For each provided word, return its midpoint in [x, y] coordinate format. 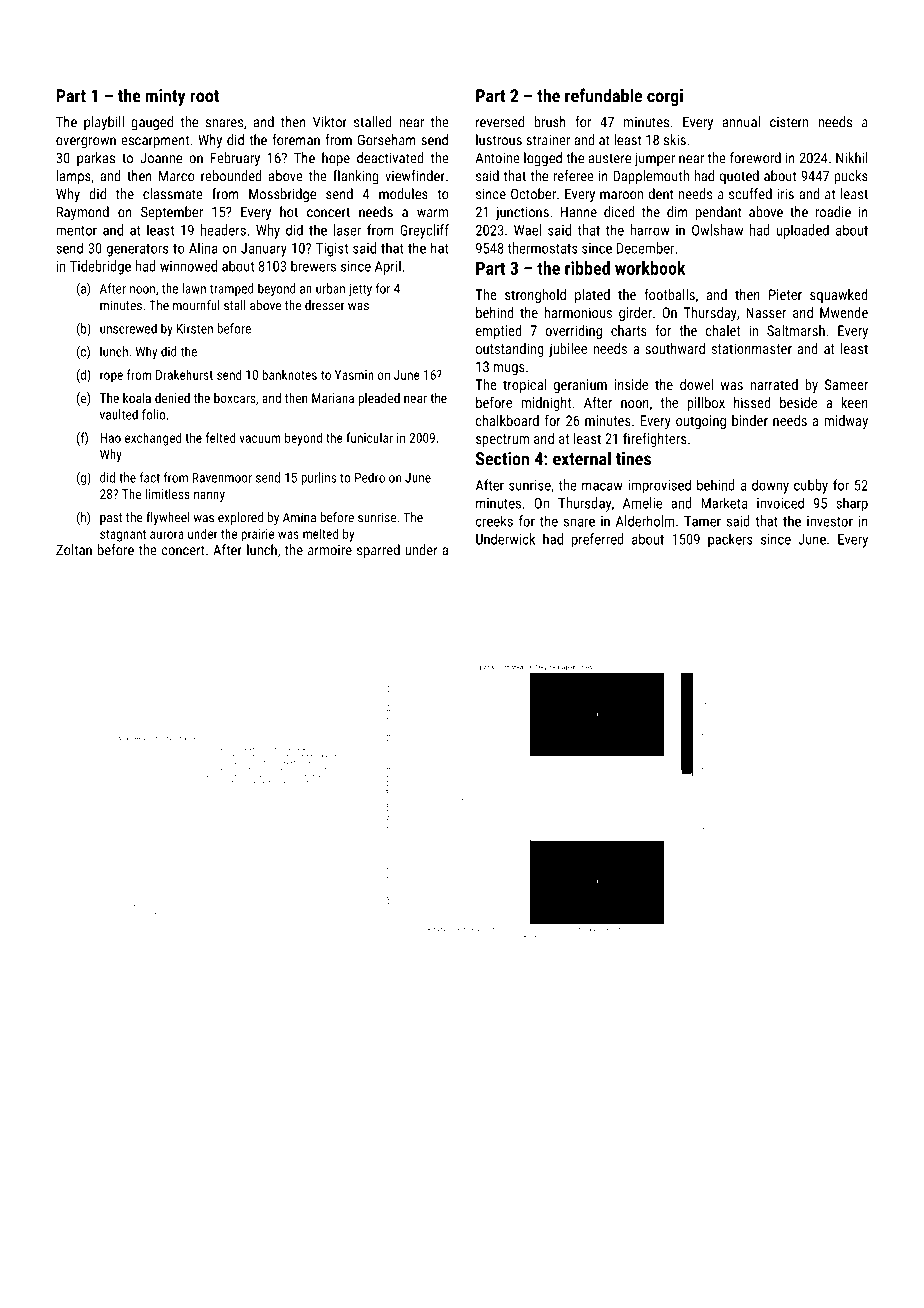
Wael [527, 230]
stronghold [535, 296]
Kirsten [195, 329]
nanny [209, 496]
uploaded [803, 231]
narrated [774, 384]
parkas [96, 159]
